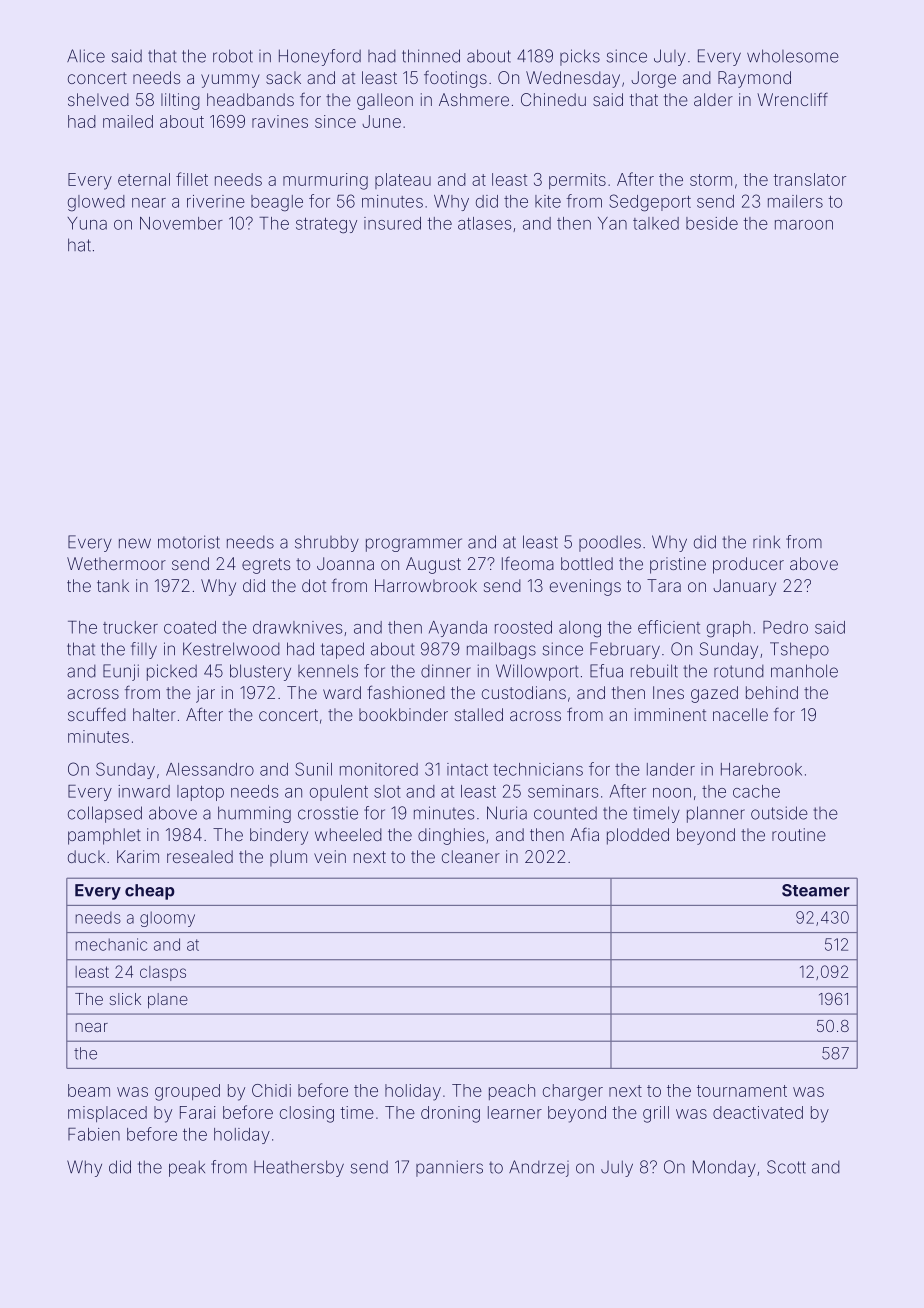 The image size is (924, 1308). I want to click on scuffed, so click(97, 714).
